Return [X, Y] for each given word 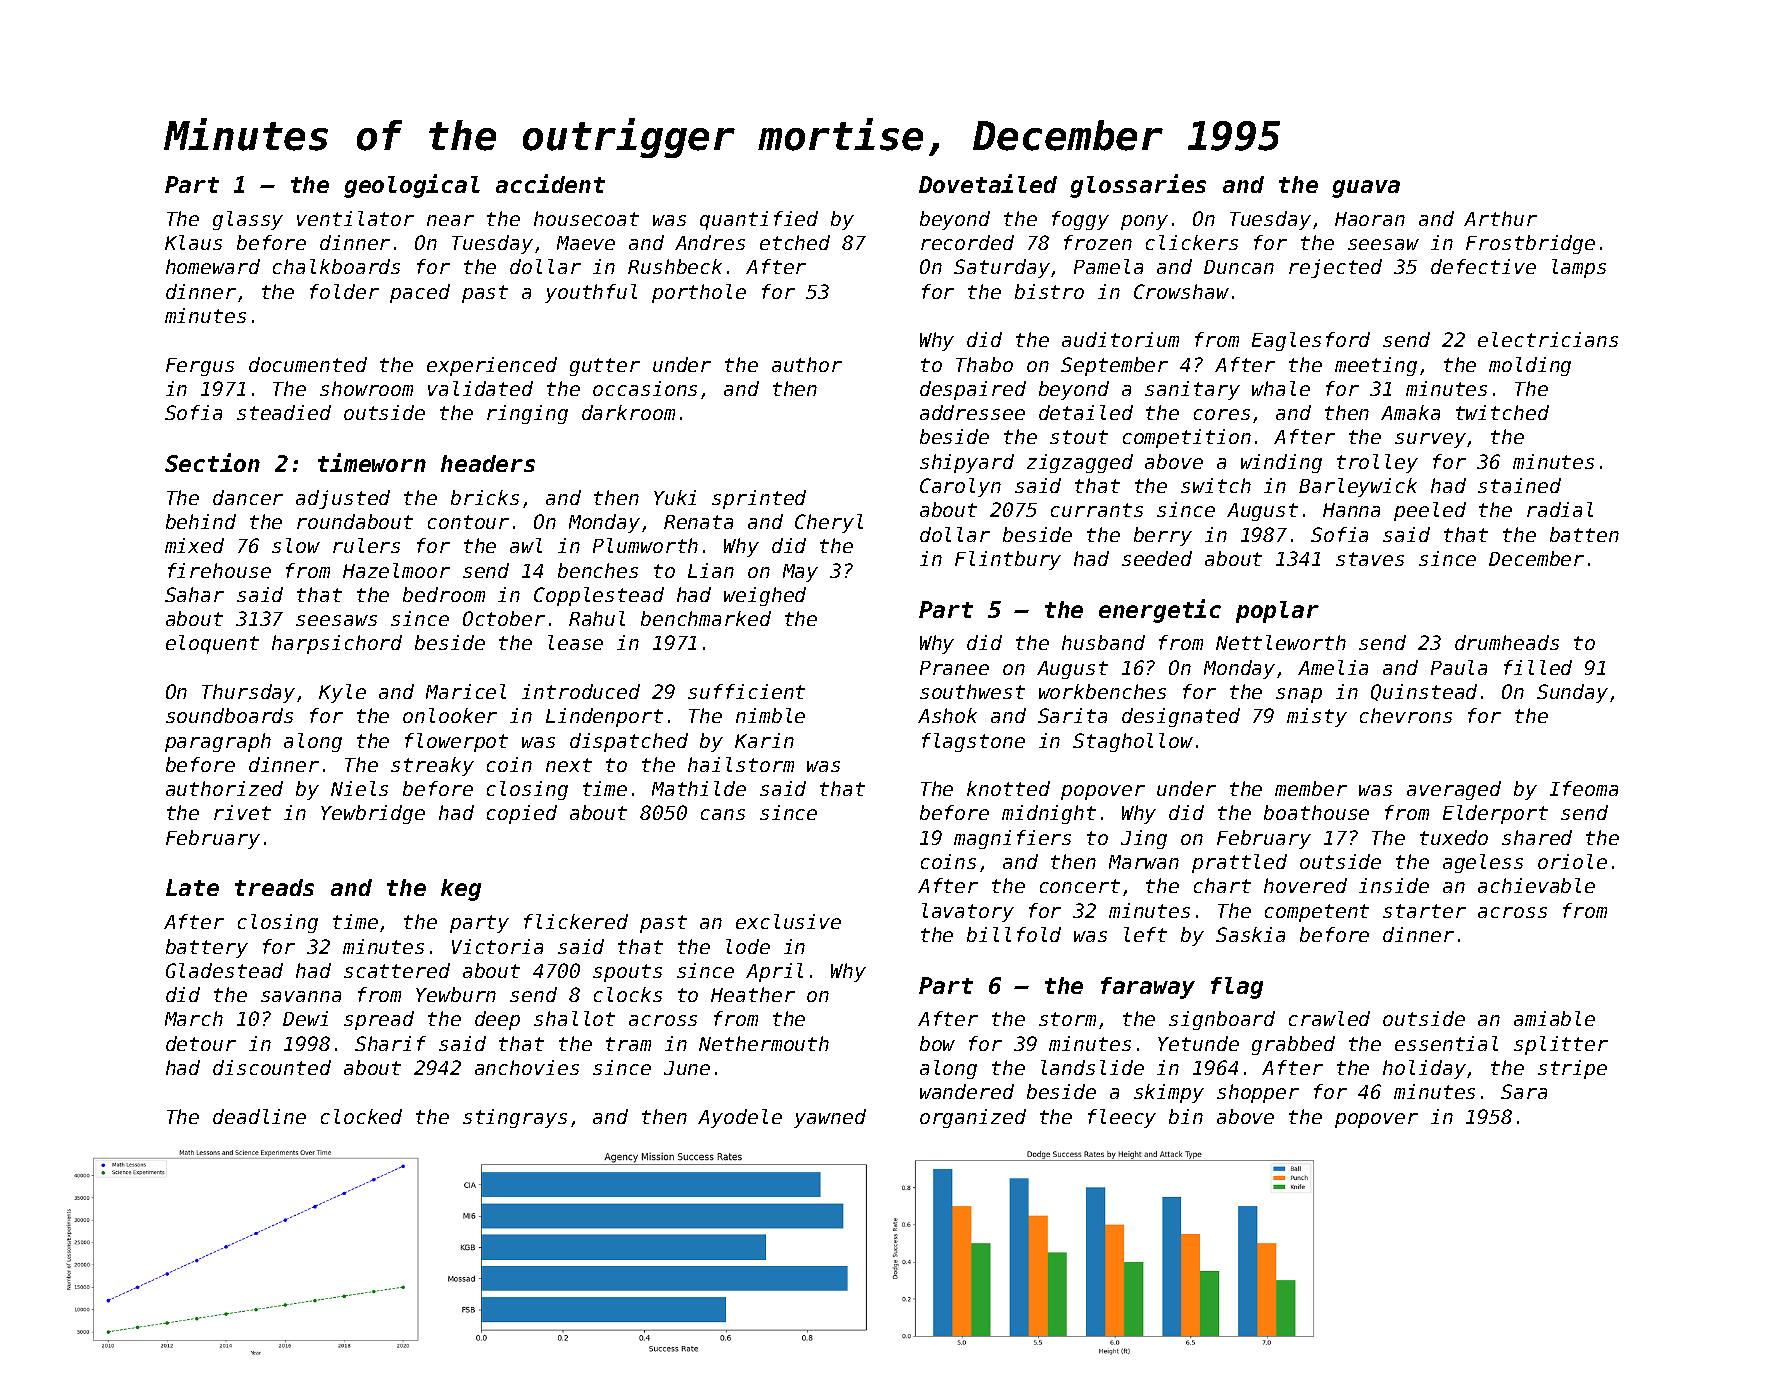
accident [550, 183]
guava [1366, 189]
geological [412, 186]
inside [1394, 885]
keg [461, 890]
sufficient [746, 691]
